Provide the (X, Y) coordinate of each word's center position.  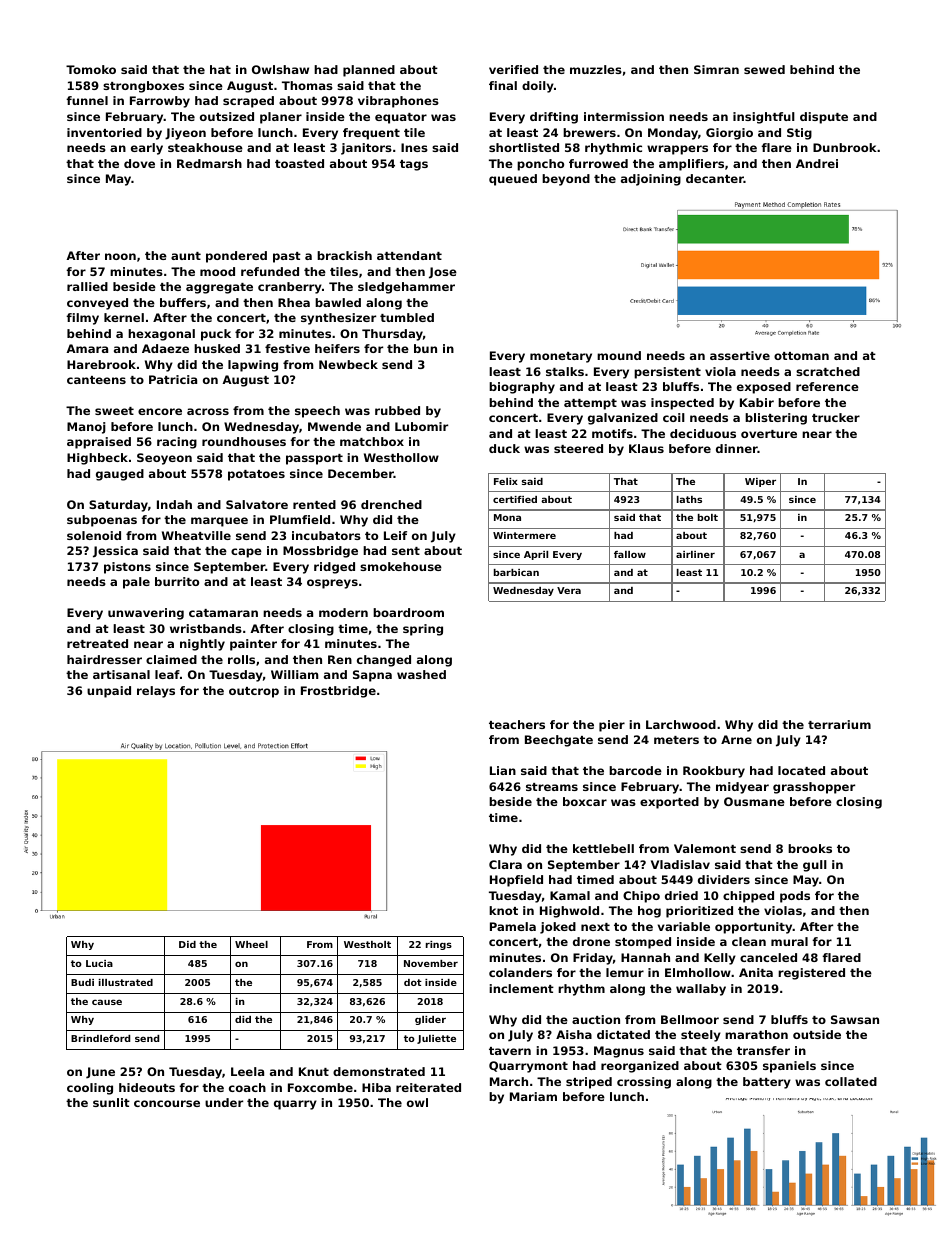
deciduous (703, 433)
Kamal (570, 895)
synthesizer (338, 319)
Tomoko (91, 69)
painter (253, 645)
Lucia (99, 963)
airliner (695, 554)
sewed (764, 69)
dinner (737, 448)
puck (216, 335)
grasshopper (814, 788)
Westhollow (401, 457)
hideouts (147, 1087)
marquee (219, 522)
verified (513, 69)
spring (423, 630)
